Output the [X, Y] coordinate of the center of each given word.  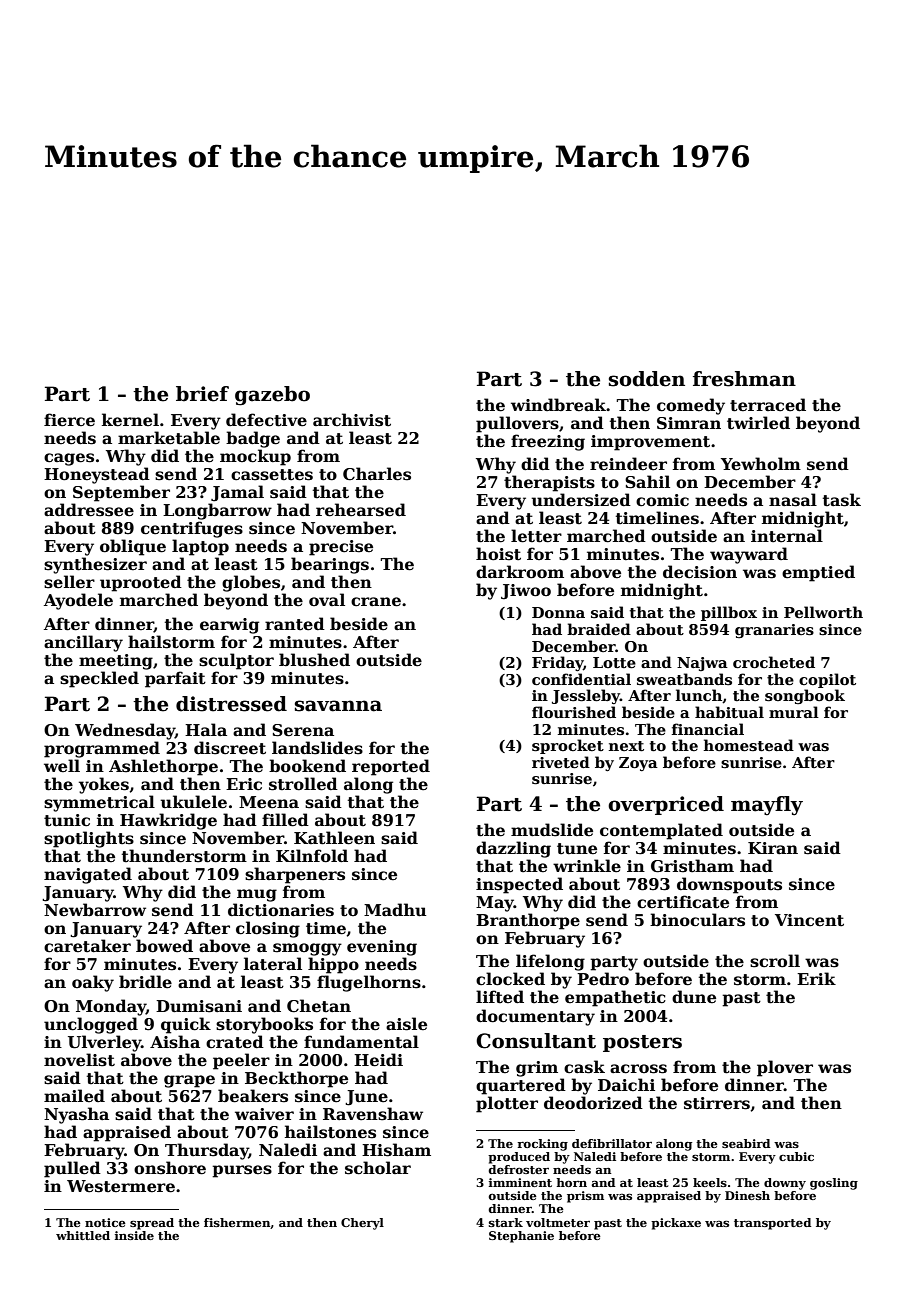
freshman [744, 379]
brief [202, 394]
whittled [83, 1235]
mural [794, 712]
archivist [352, 420]
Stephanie [521, 1237]
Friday [557, 663]
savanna [338, 706]
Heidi [378, 1060]
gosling [834, 1184]
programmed [102, 749]
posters [642, 1043]
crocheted [774, 662]
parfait [175, 679]
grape [189, 1081]
